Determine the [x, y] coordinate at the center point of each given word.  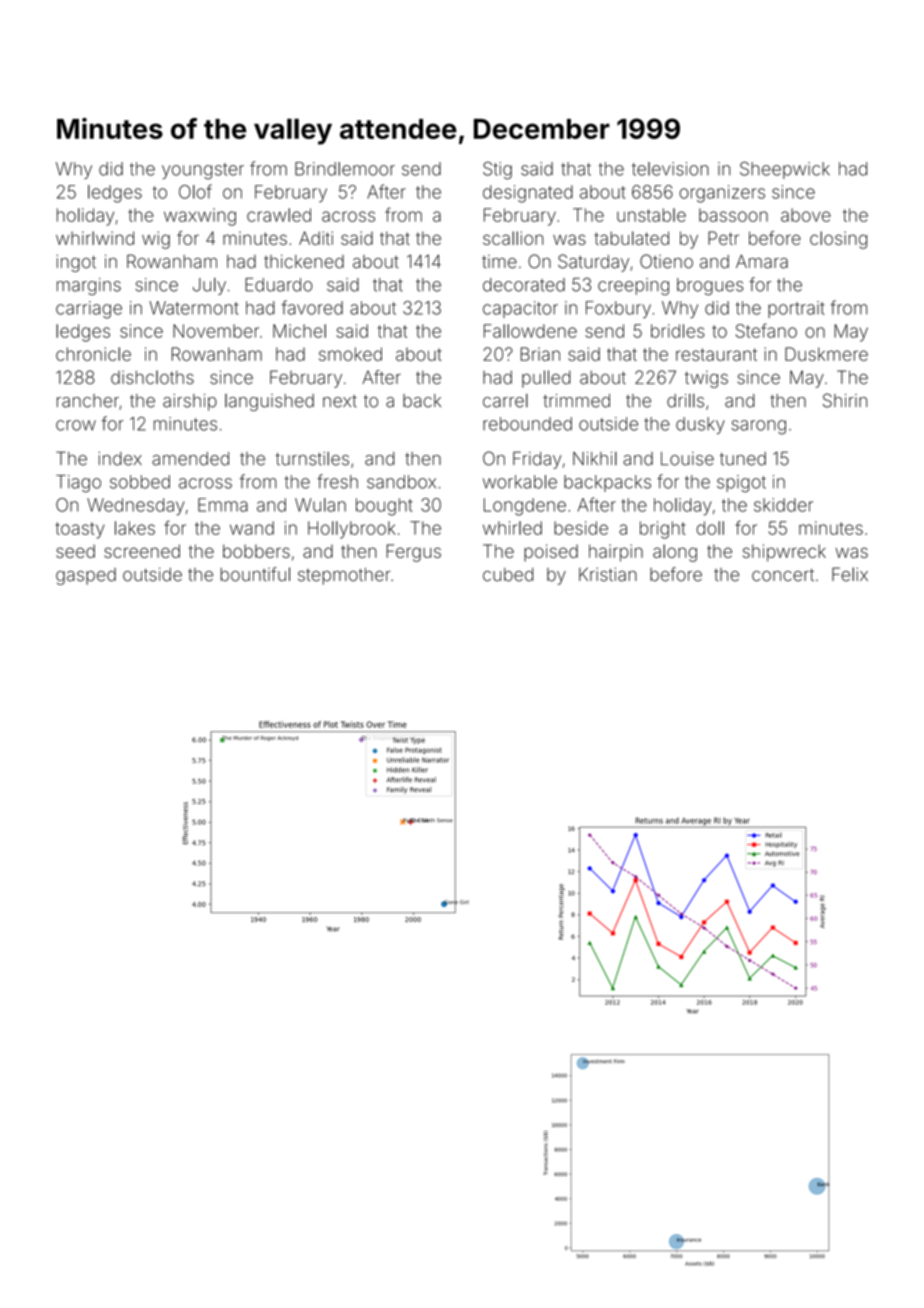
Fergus [413, 553]
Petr [723, 238]
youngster [203, 171]
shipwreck [784, 553]
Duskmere [826, 354]
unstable [651, 215]
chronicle [93, 354]
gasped [86, 576]
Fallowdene [530, 331]
